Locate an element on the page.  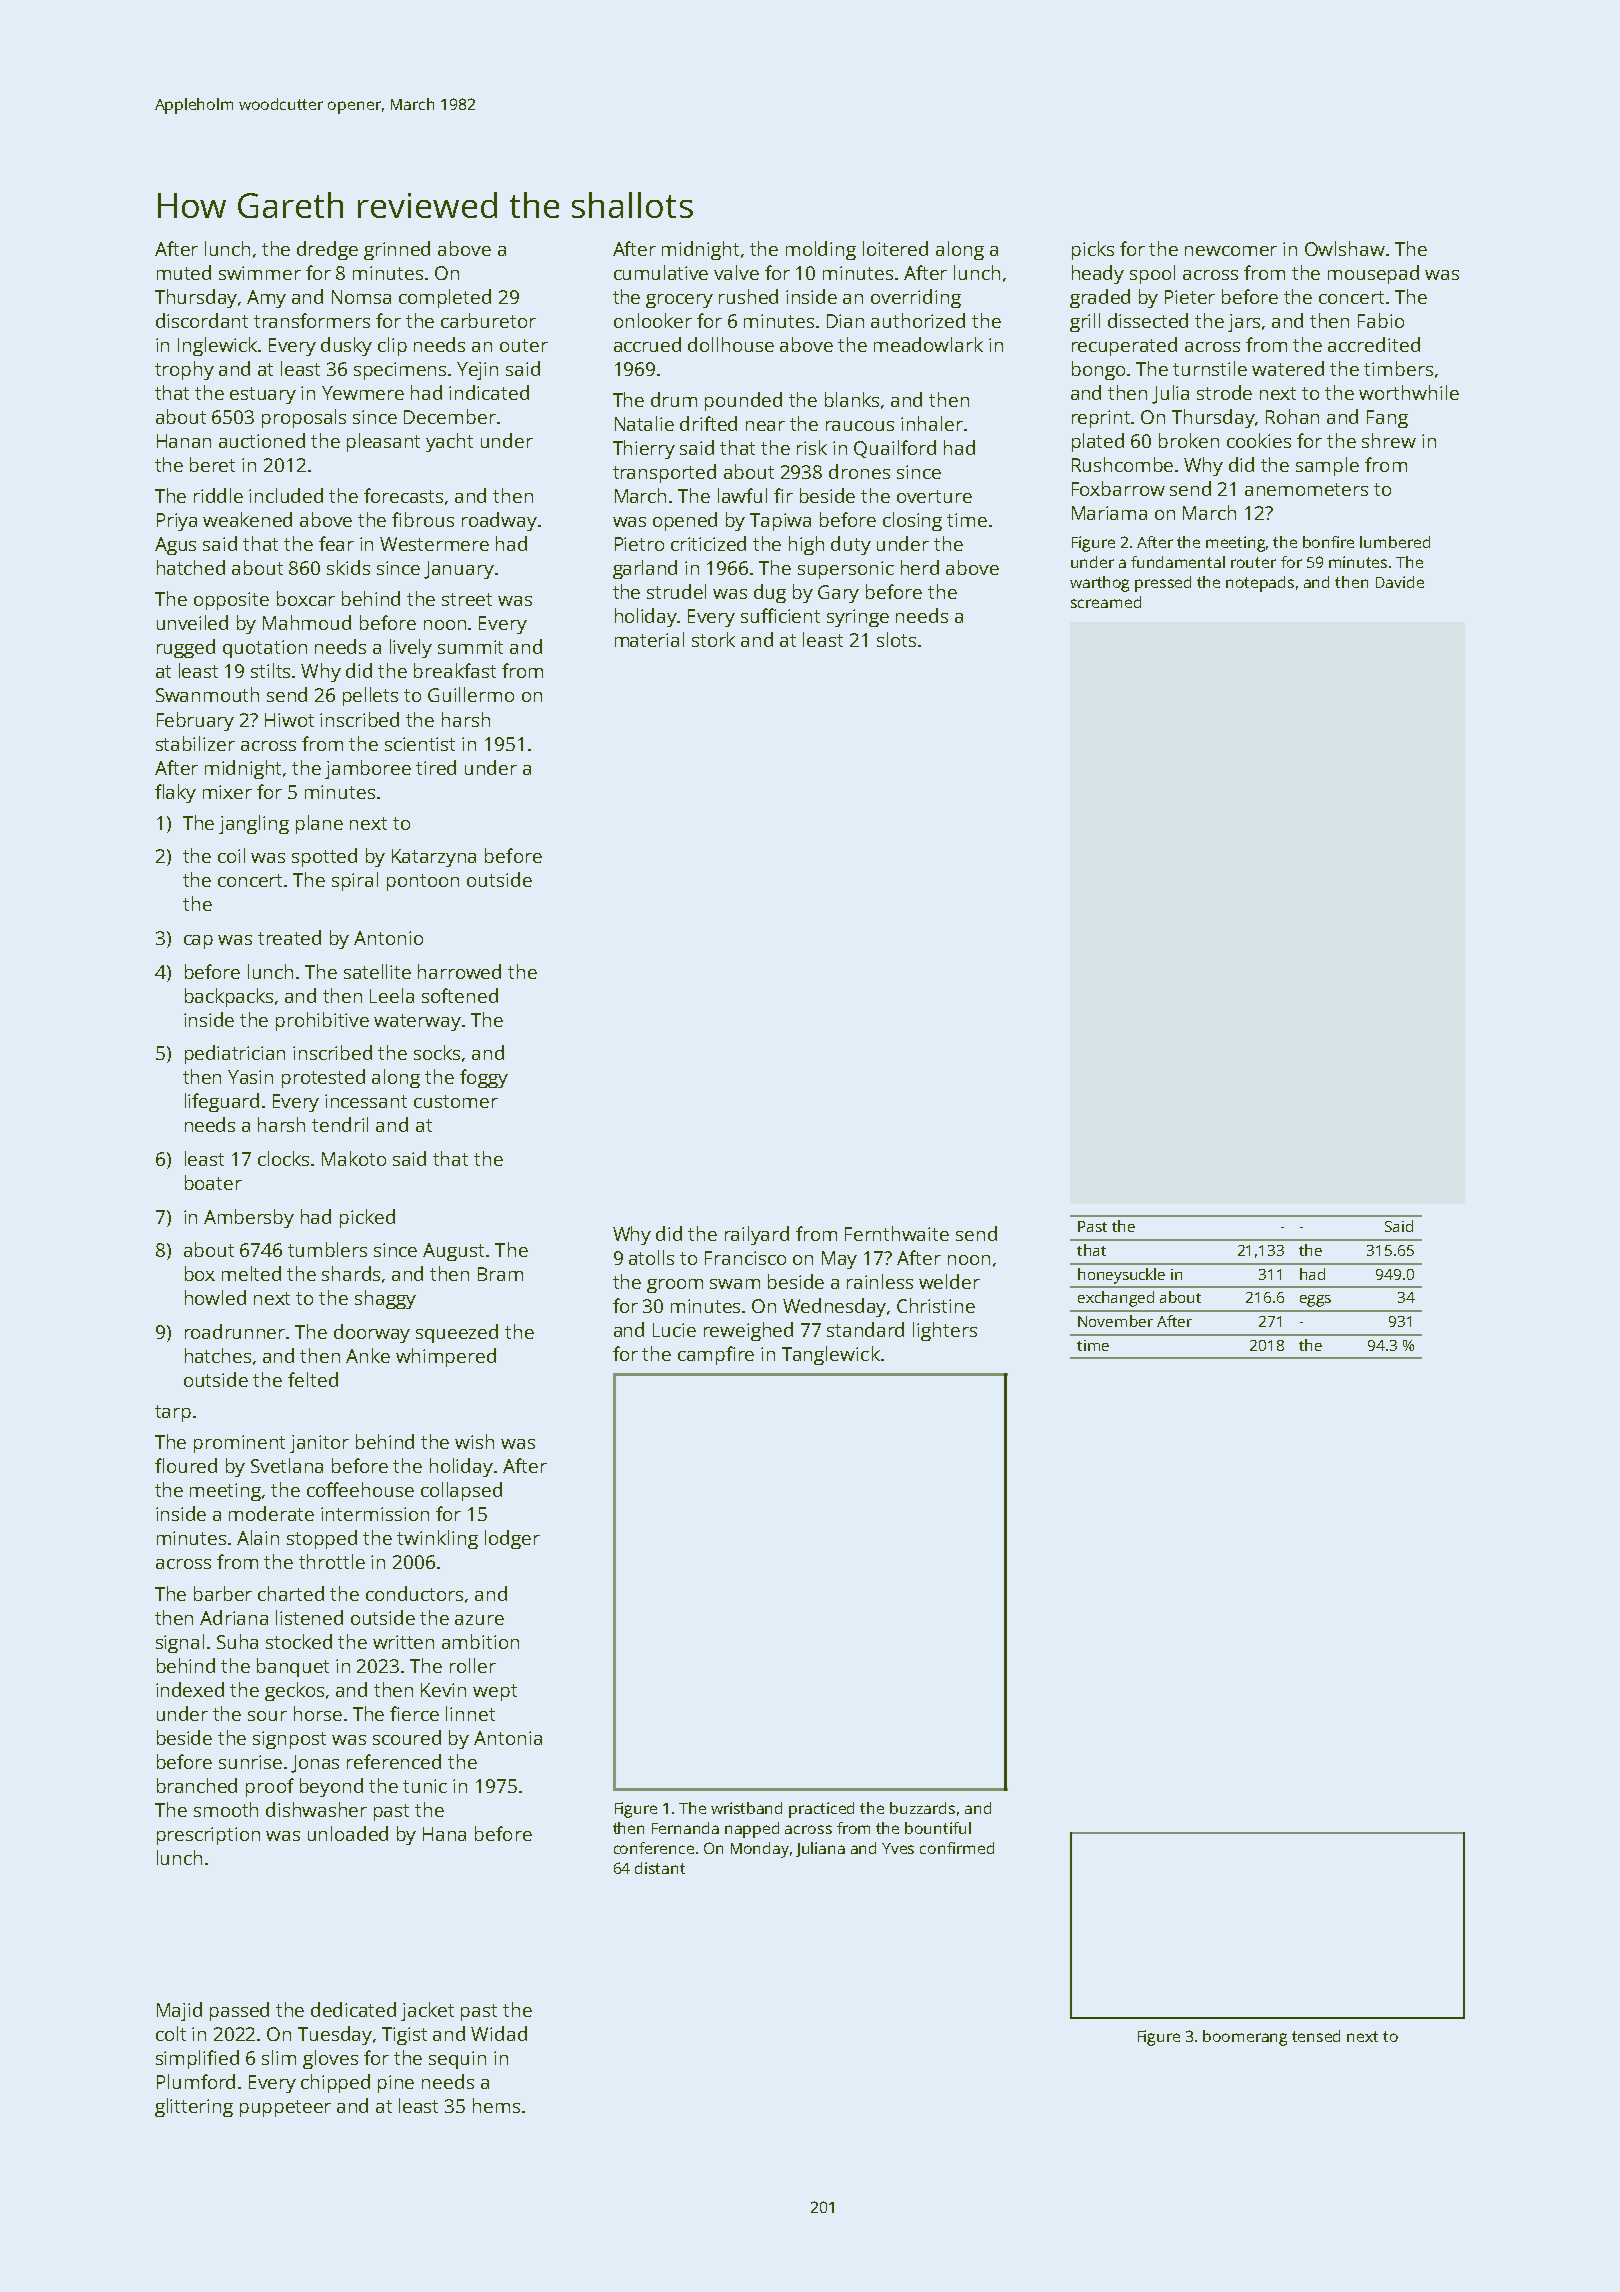
boomerang is located at coordinates (1245, 2038).
